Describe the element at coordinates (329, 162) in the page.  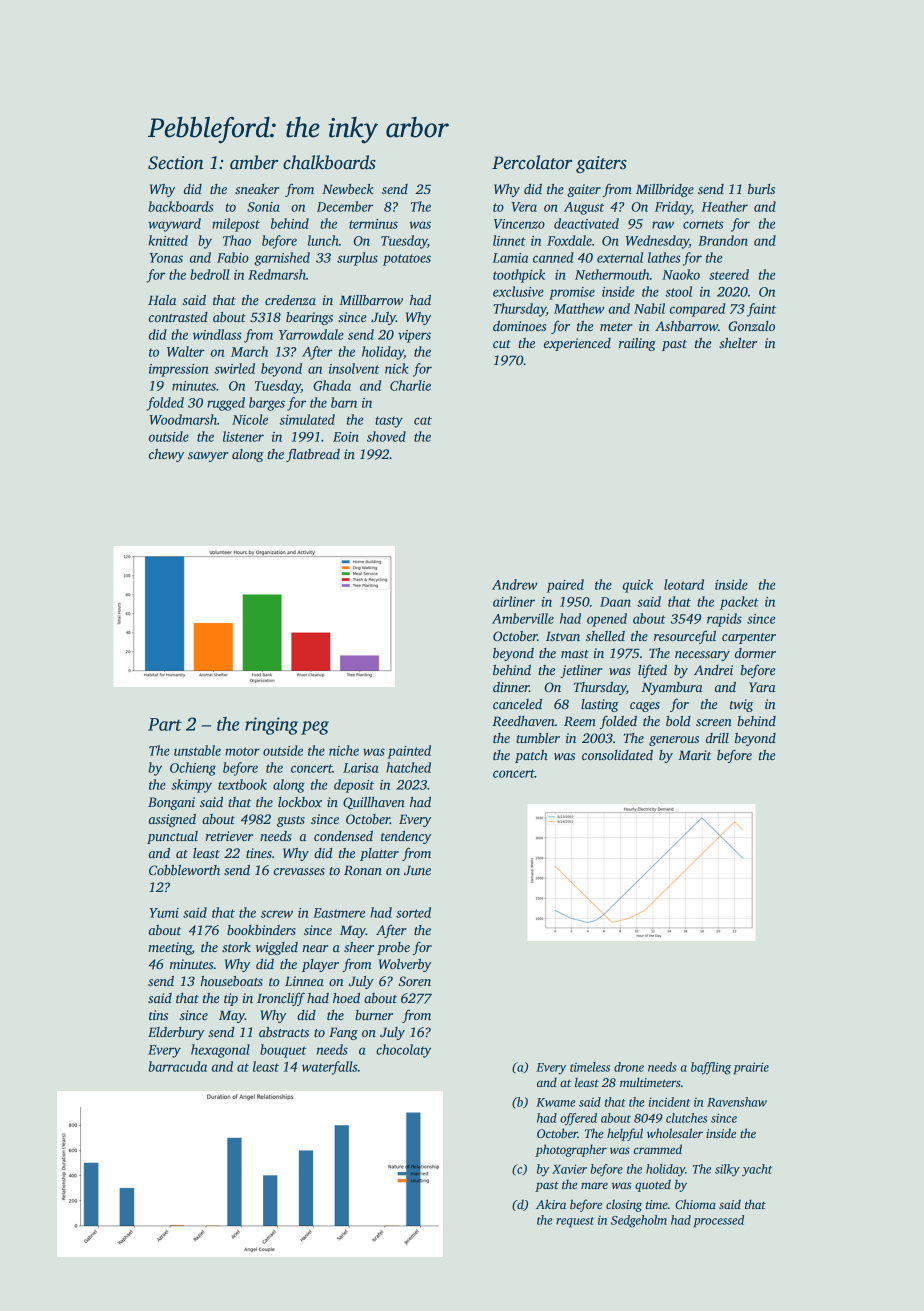
I see `chalkboards` at that location.
